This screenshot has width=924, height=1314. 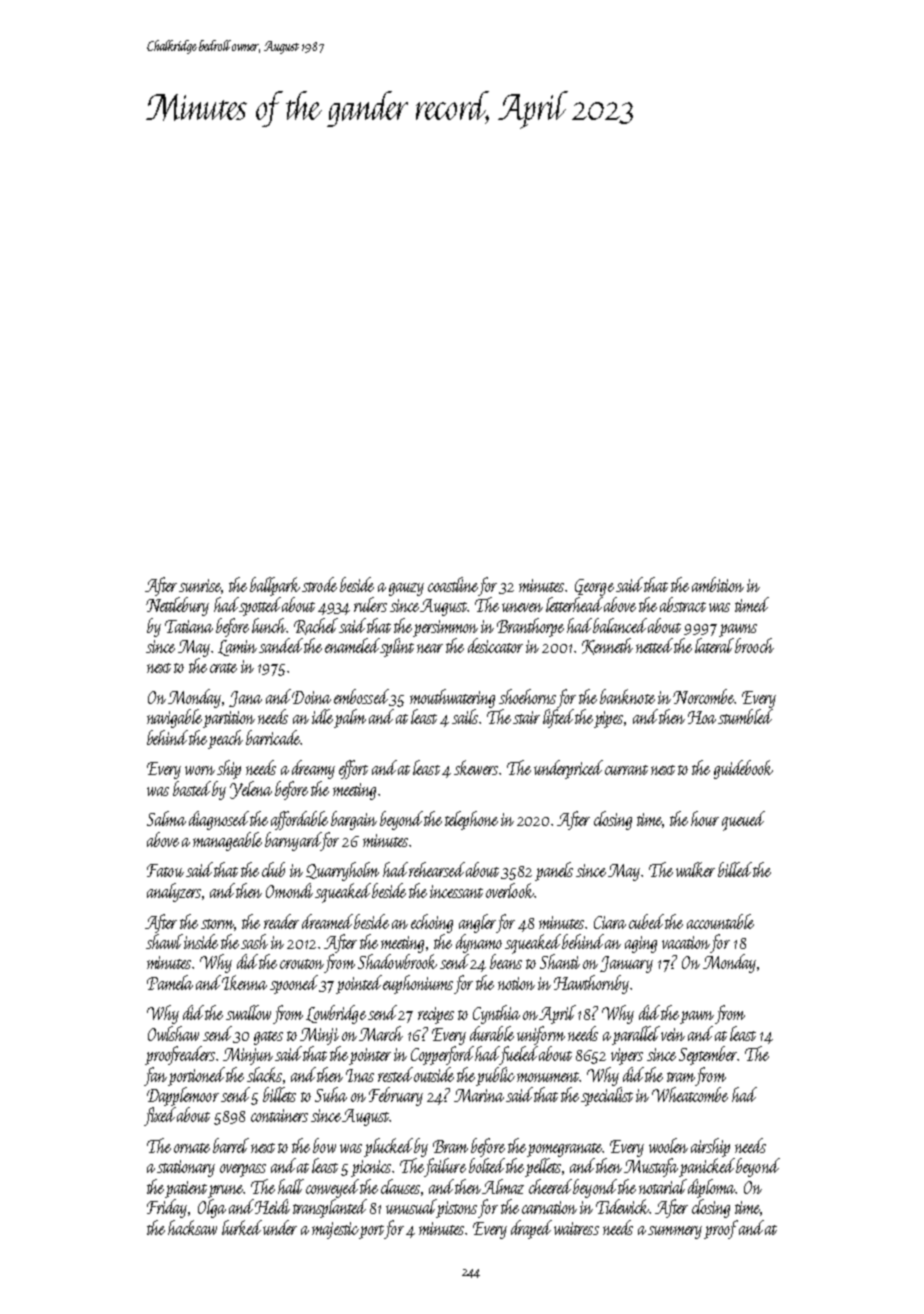 I want to click on recipes, so click(x=436, y=1015).
